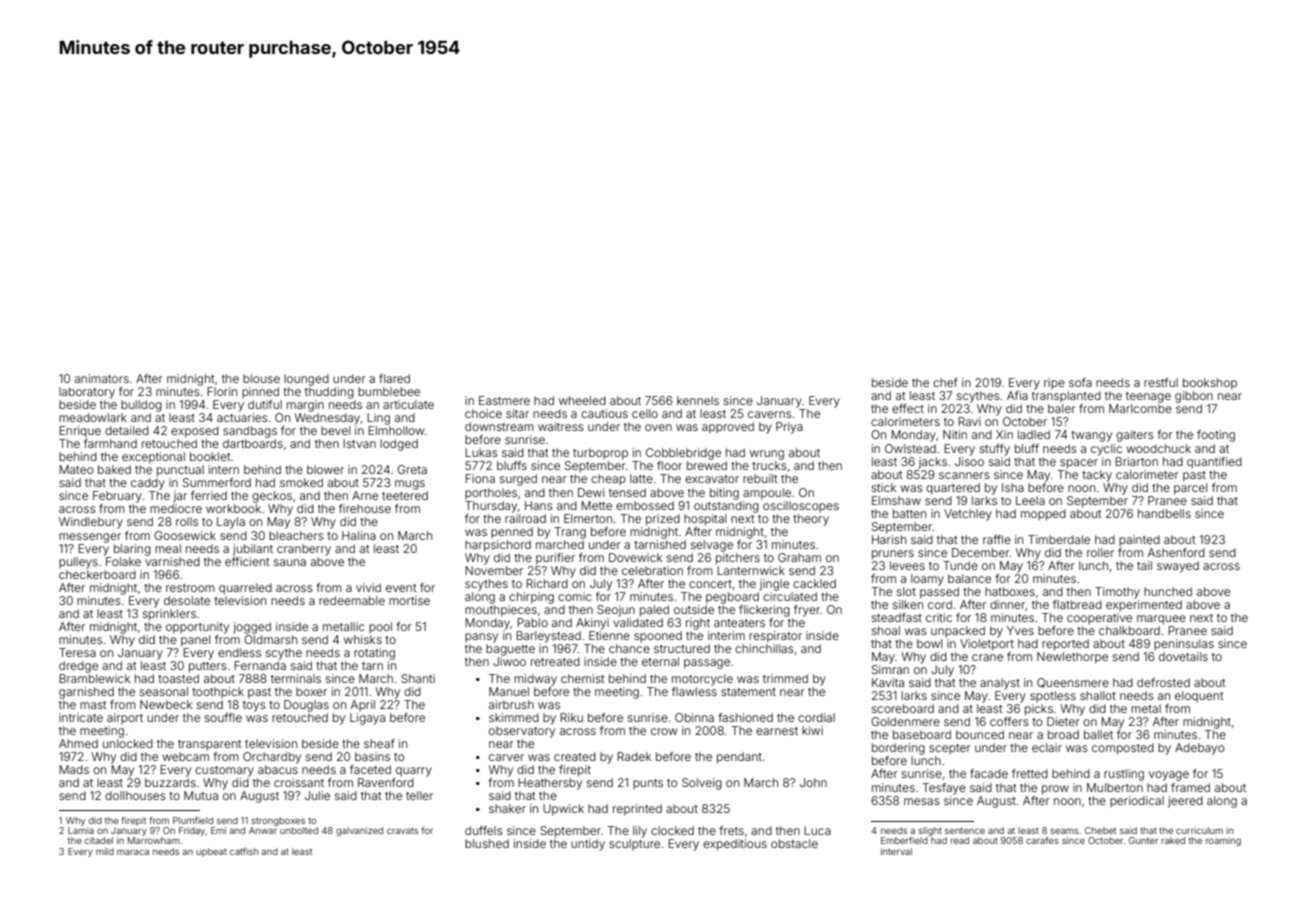 The image size is (1308, 924). I want to click on Goosewick, so click(185, 535).
